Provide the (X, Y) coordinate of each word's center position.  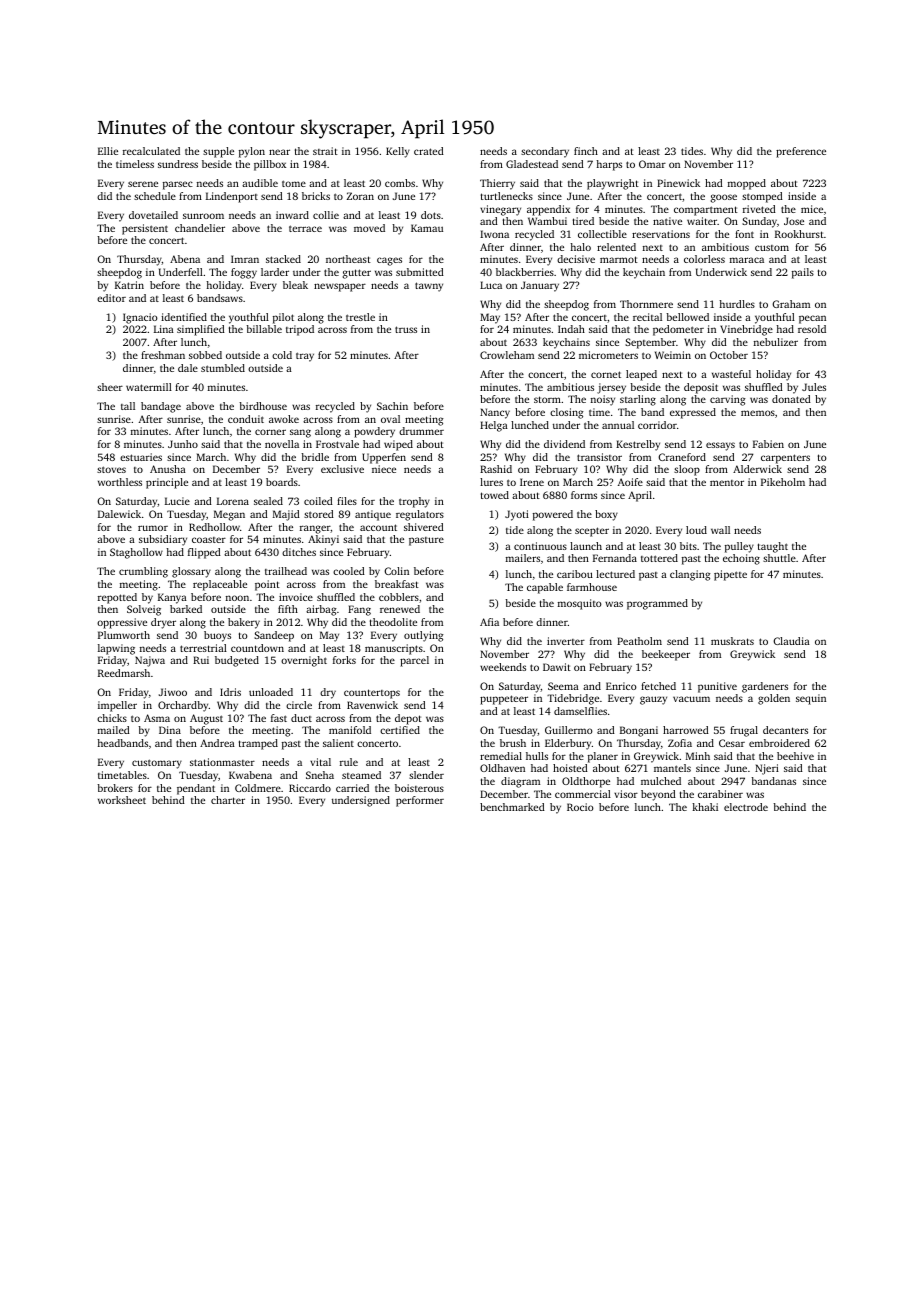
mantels (672, 768)
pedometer (678, 330)
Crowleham (507, 355)
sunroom (203, 216)
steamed (361, 775)
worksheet (122, 800)
